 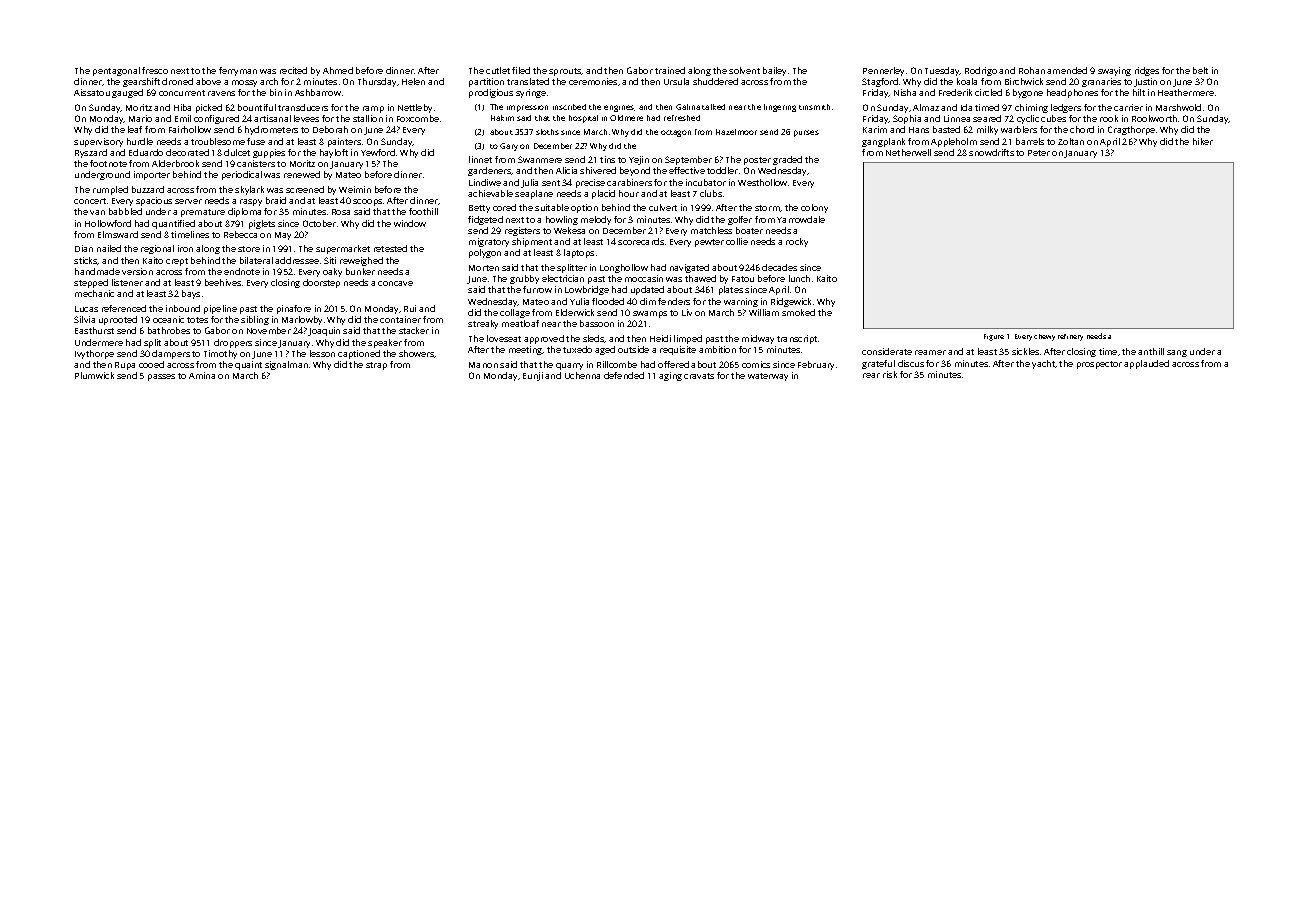 I want to click on toddler, so click(x=722, y=170).
